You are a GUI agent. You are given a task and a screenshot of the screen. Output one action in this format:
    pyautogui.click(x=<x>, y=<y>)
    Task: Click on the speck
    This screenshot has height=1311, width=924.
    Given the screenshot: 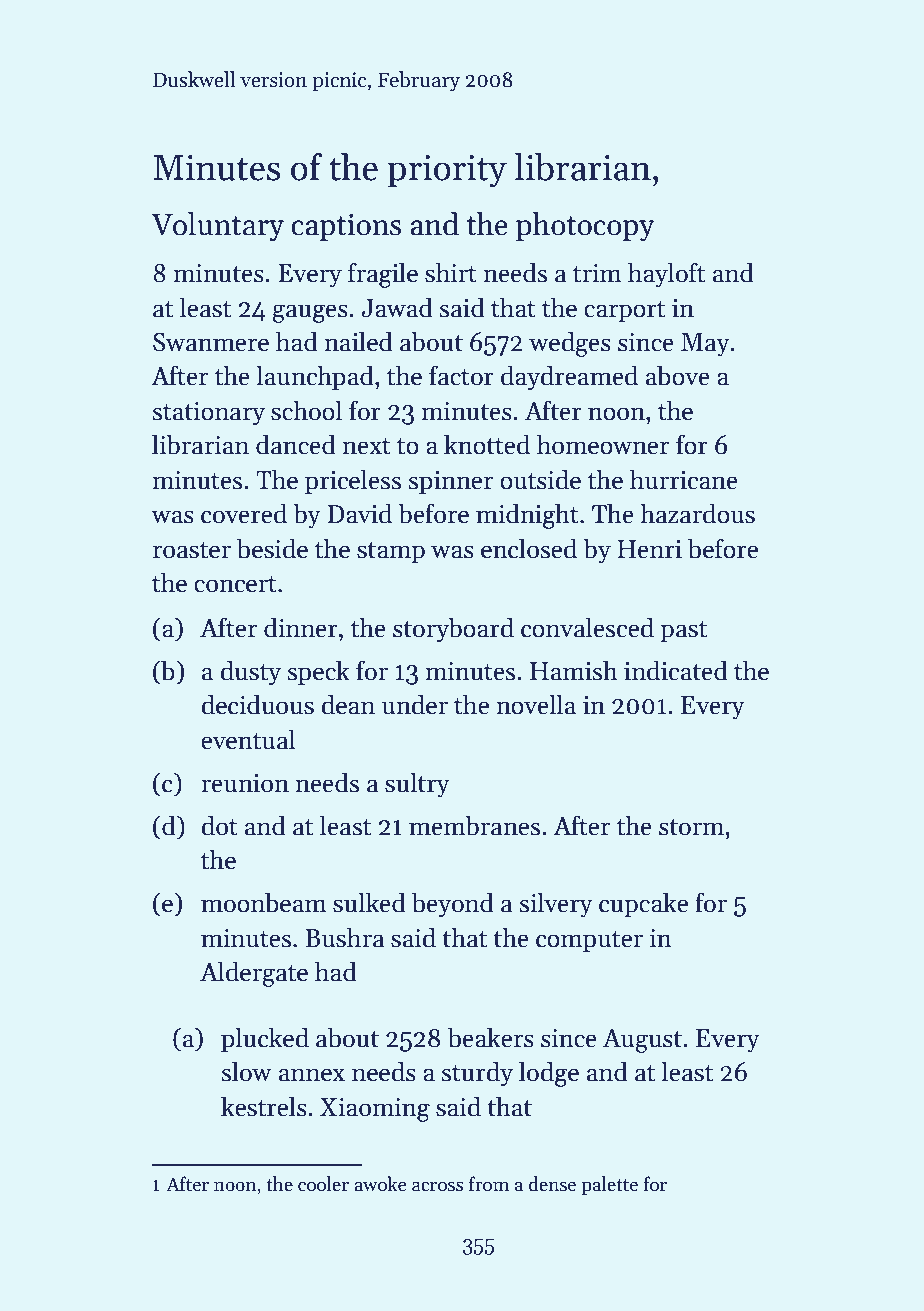 What is the action you would take?
    pyautogui.click(x=319, y=672)
